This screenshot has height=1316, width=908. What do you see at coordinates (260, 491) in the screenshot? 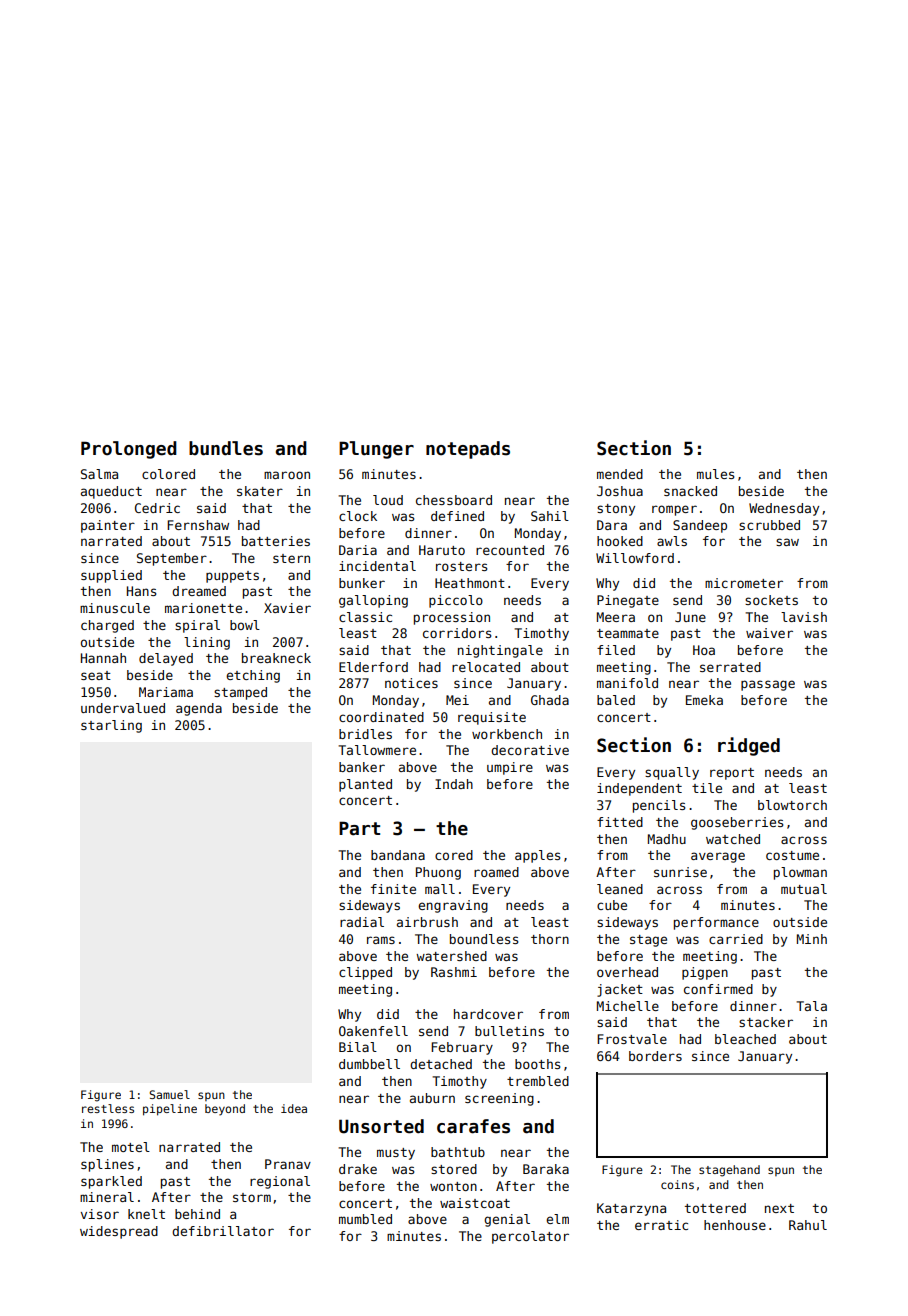
I see `skater` at bounding box center [260, 491].
